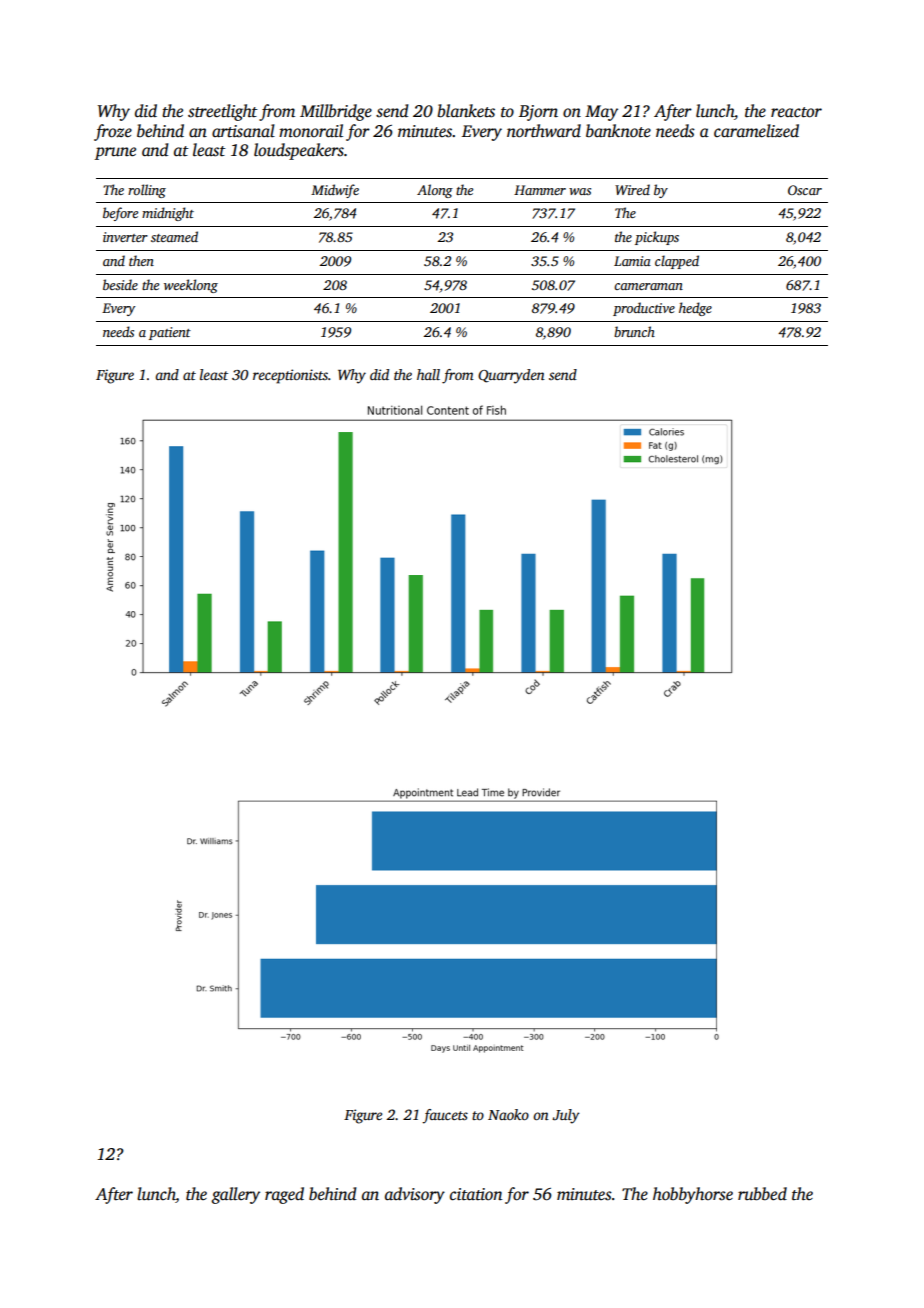 This screenshot has height=1308, width=924. What do you see at coordinates (508, 1114) in the screenshot?
I see `Naoko` at bounding box center [508, 1114].
